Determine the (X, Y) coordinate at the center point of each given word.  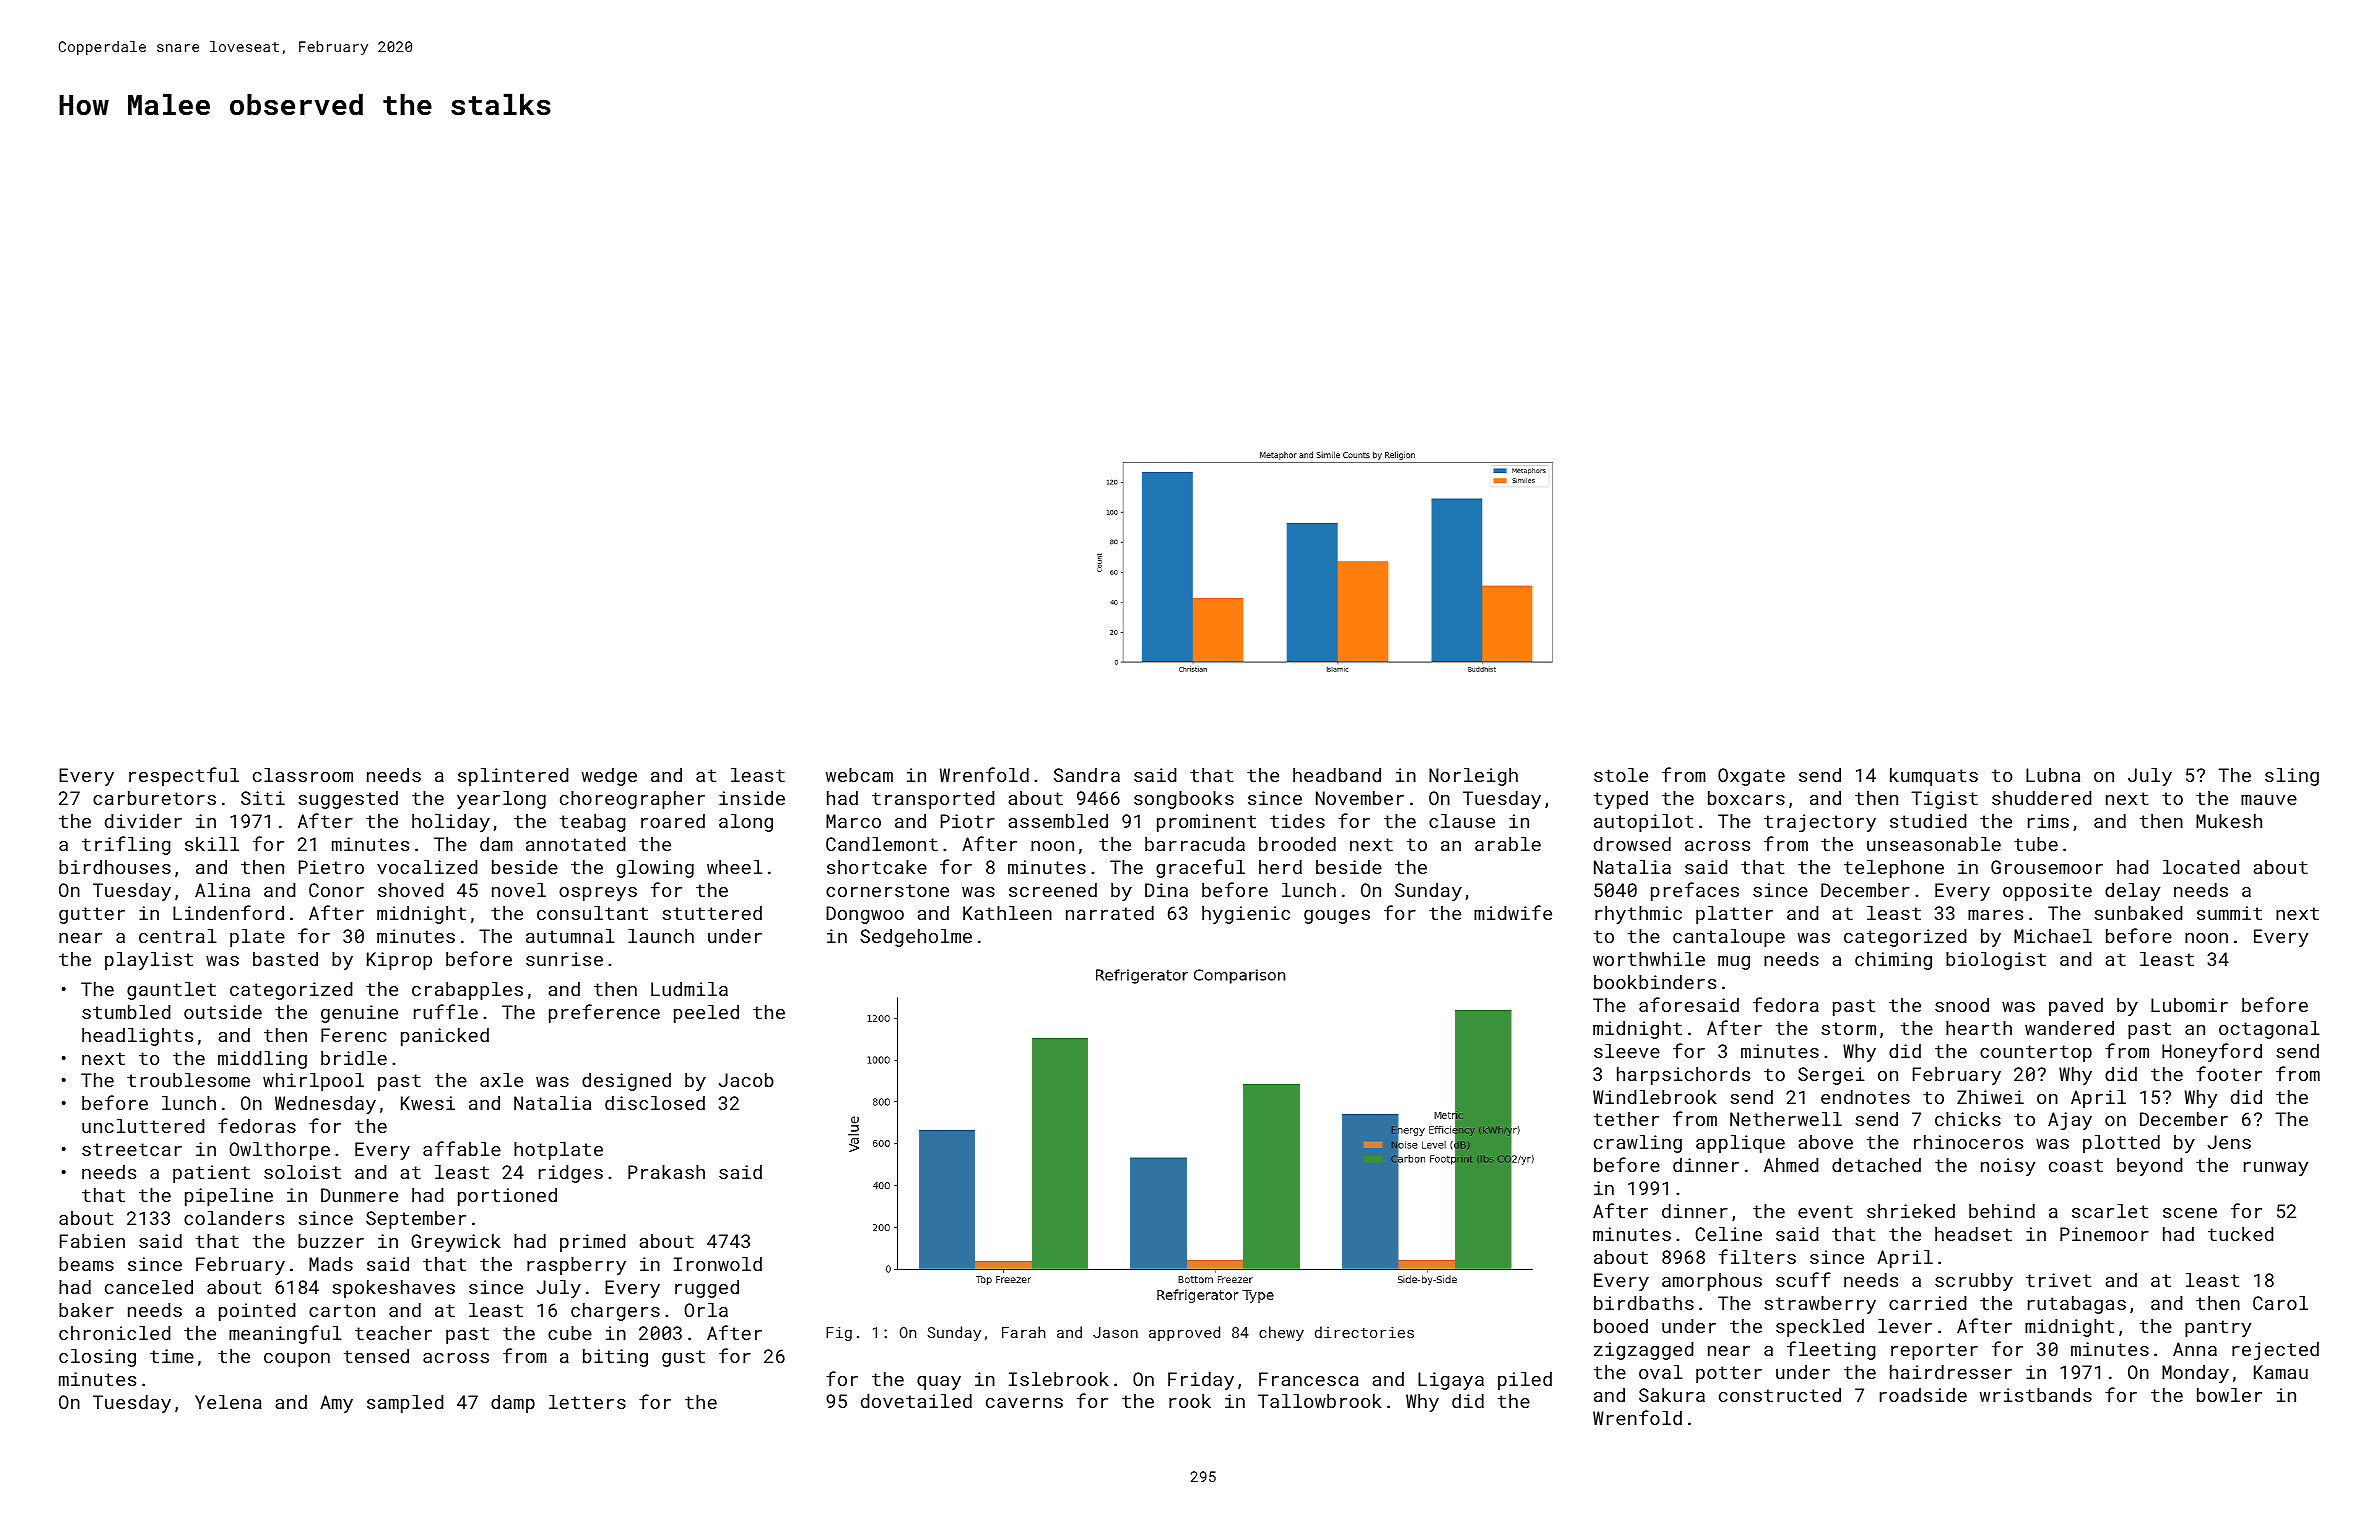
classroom (303, 775)
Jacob (746, 1080)
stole (1621, 775)
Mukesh (2229, 821)
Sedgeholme (916, 938)
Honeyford (2212, 1052)
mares (1995, 915)
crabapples (467, 991)
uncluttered (143, 1126)
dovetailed (916, 1401)
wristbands (2036, 1395)
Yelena (228, 1402)
